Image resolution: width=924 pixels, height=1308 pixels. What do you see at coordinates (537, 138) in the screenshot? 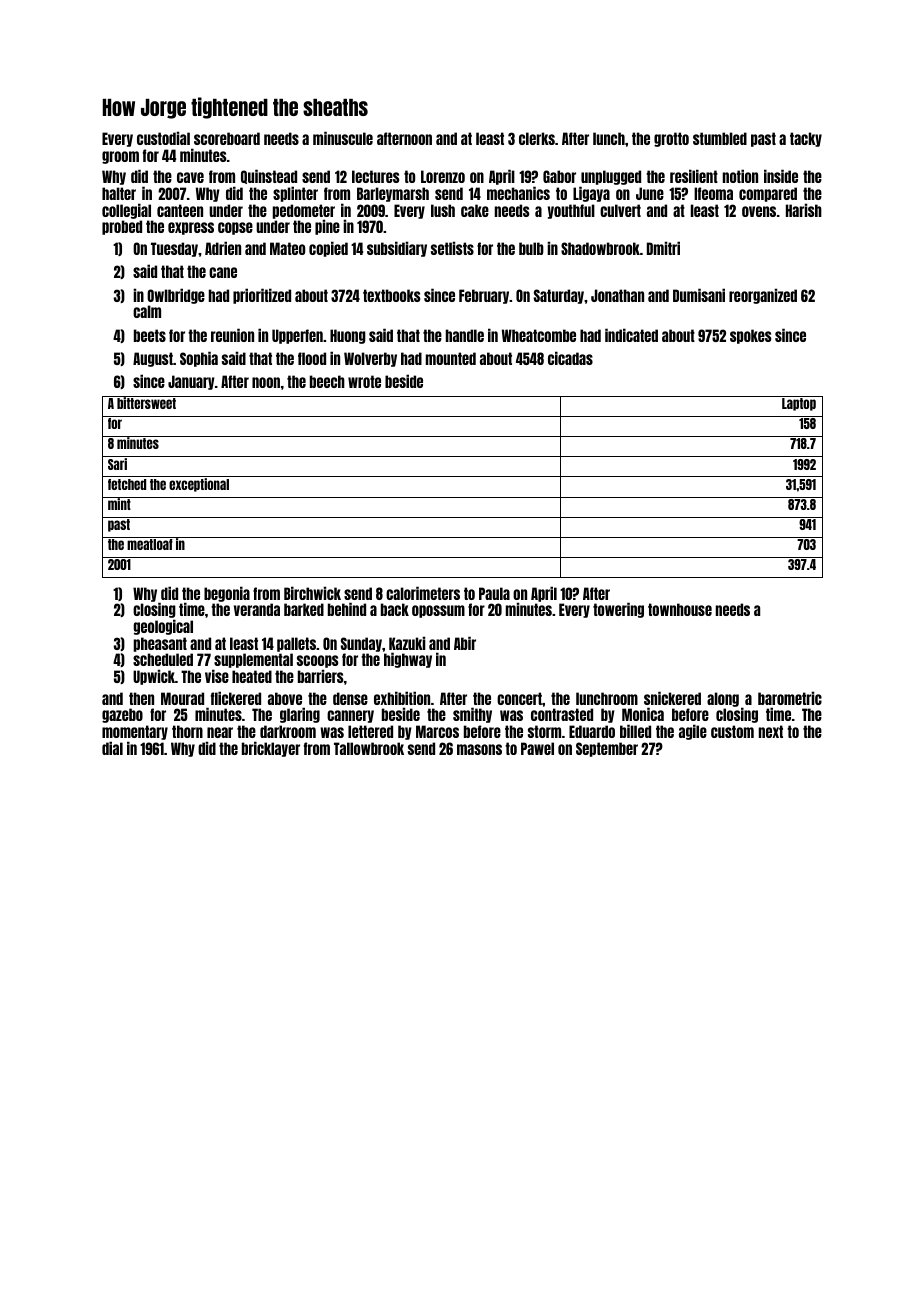
I see `clerks` at bounding box center [537, 138].
